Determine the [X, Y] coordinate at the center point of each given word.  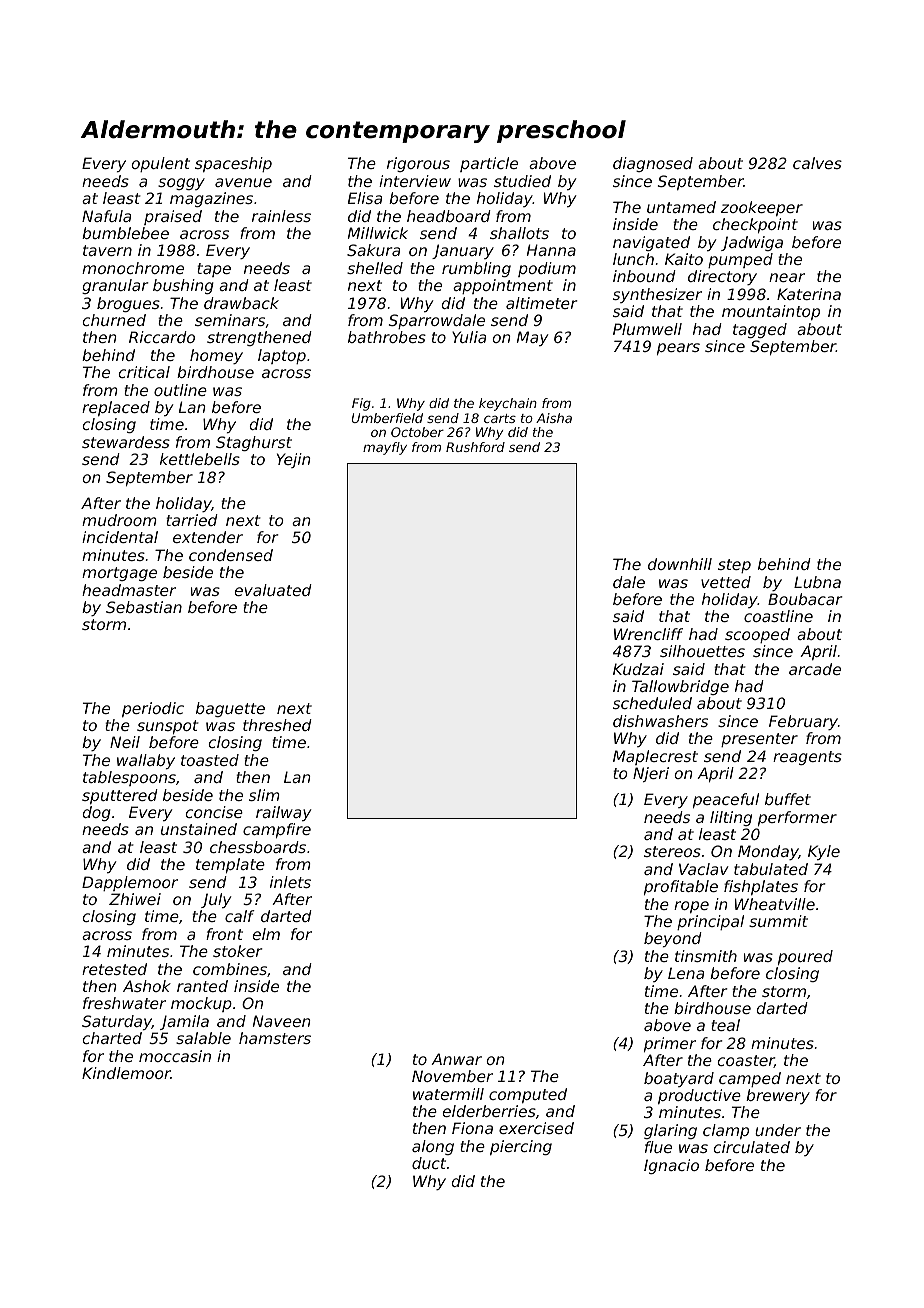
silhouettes [702, 651]
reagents [807, 758]
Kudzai [638, 669]
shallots [519, 233]
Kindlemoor [126, 1073]
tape [214, 270]
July [216, 900]
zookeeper [762, 208]
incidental [120, 537]
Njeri [651, 774]
